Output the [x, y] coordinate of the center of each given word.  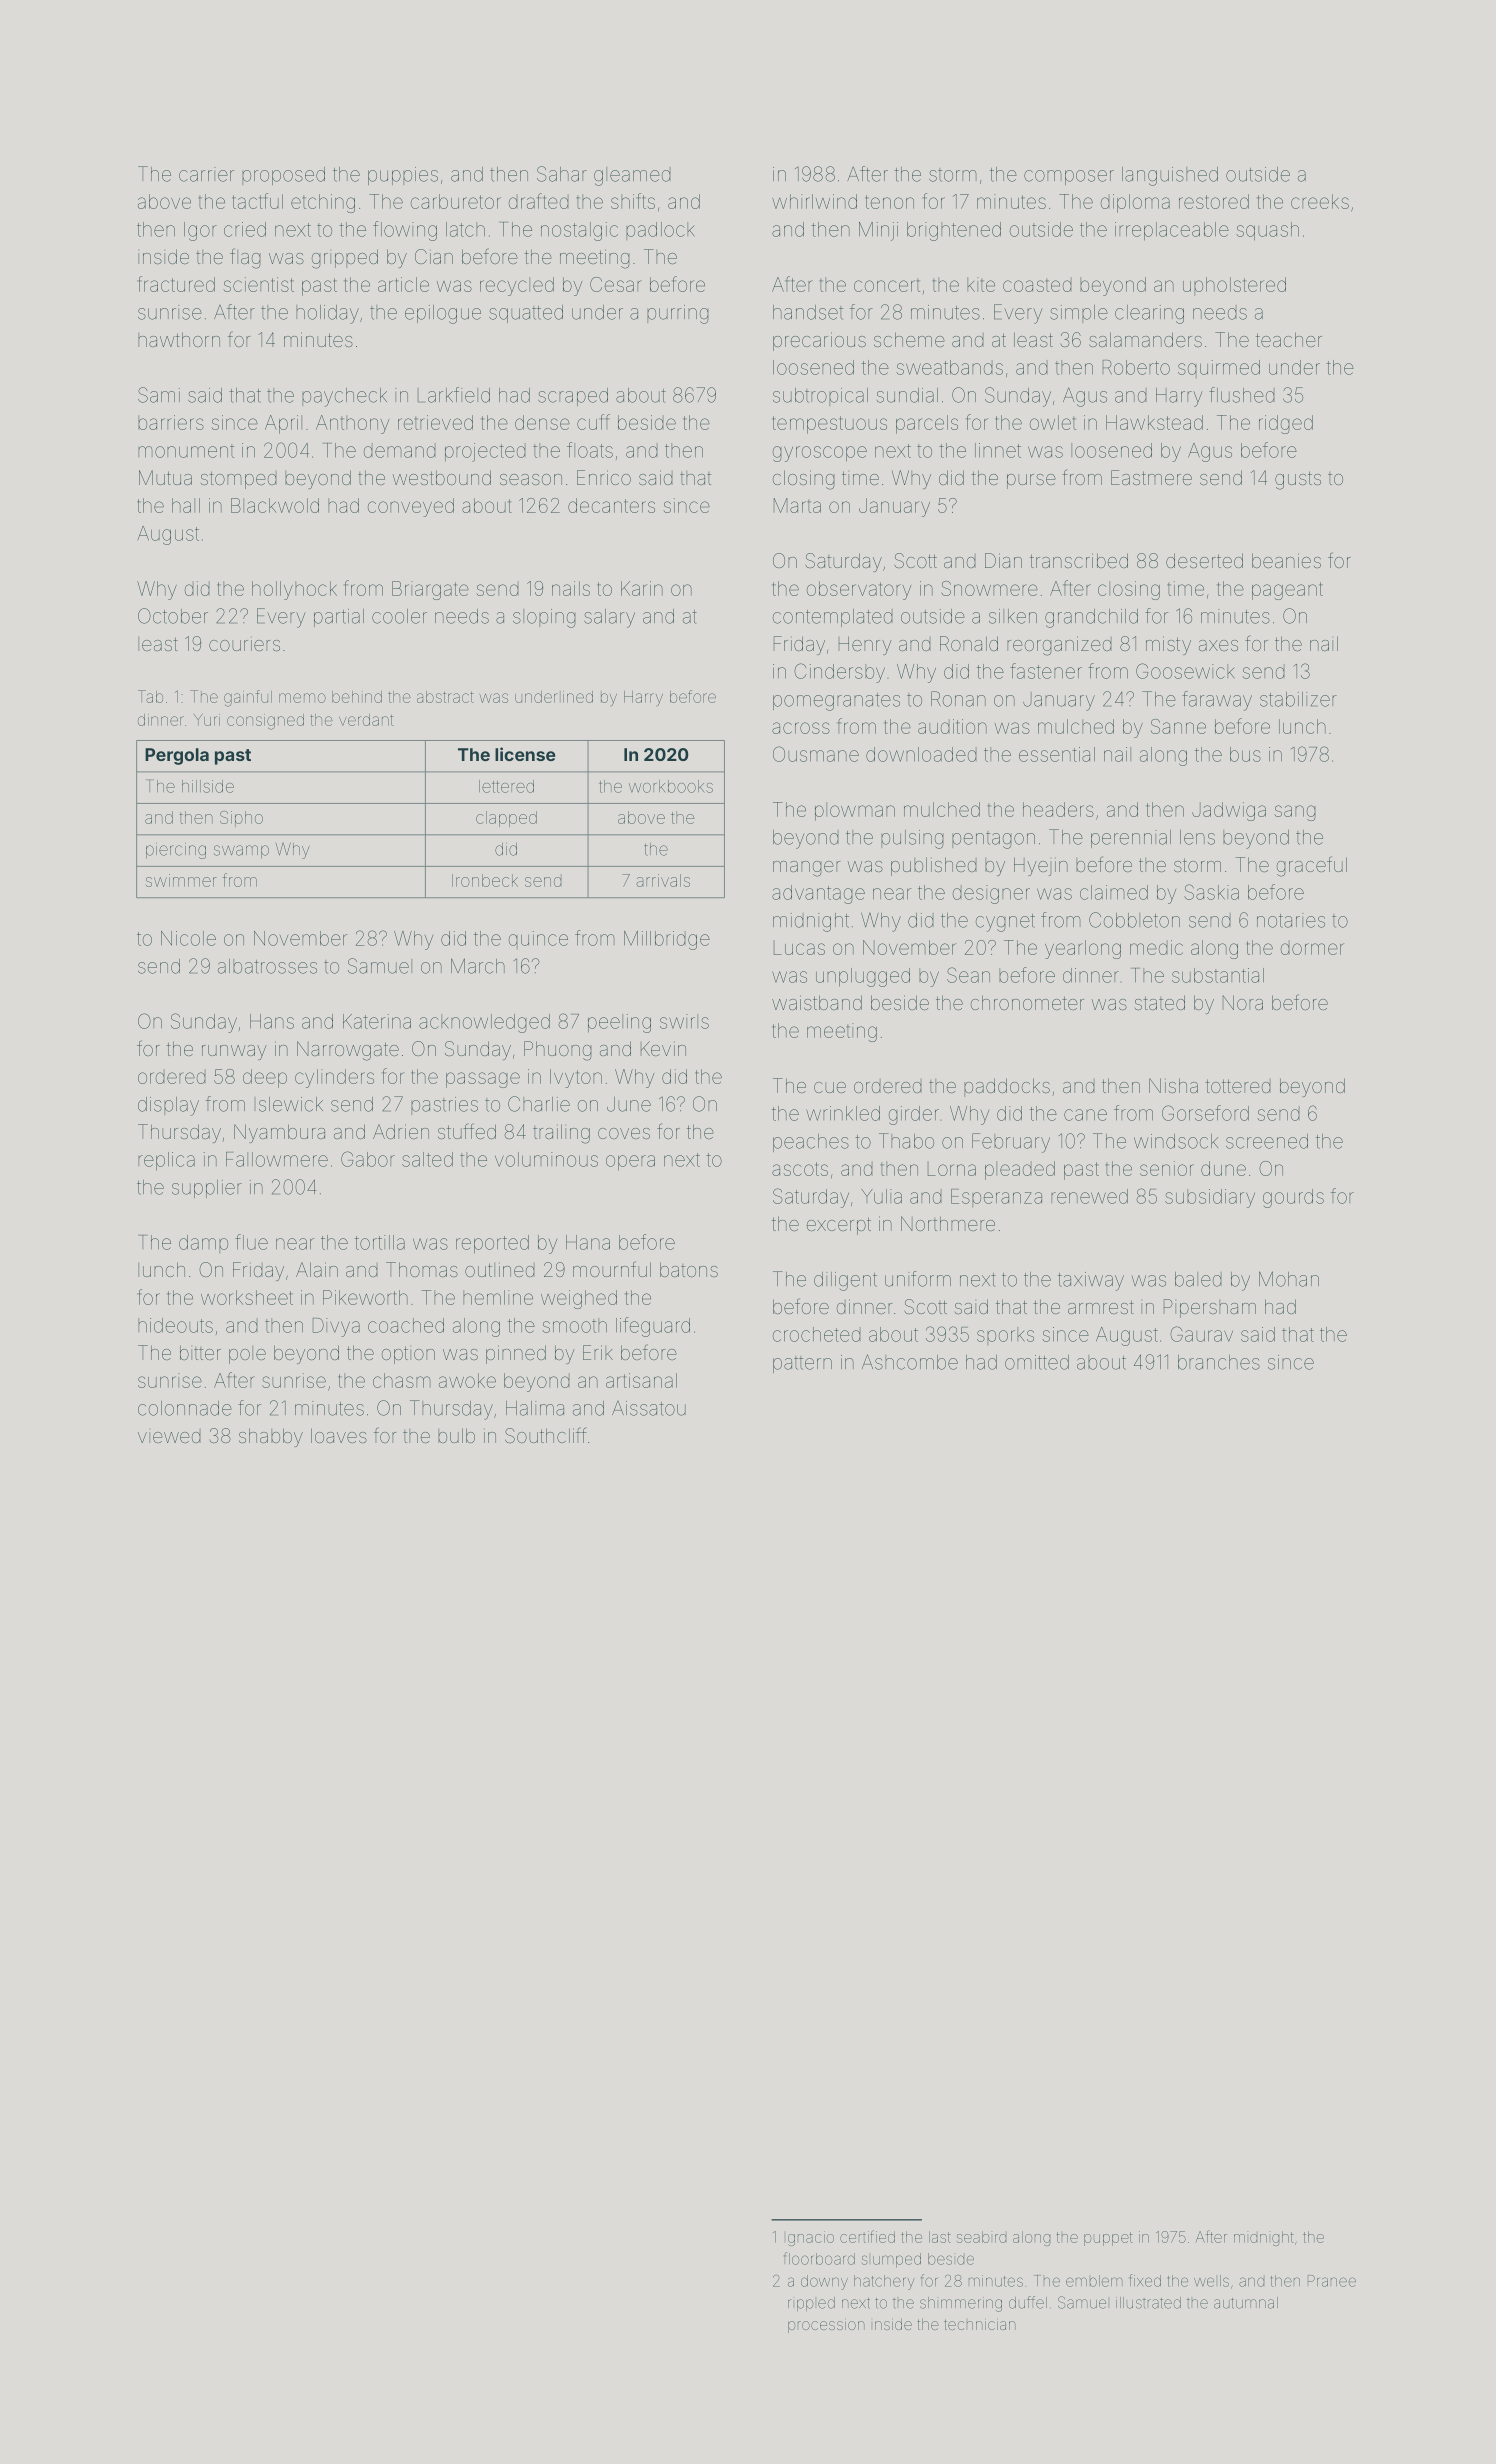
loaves [339, 1435]
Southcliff [546, 1435]
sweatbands [949, 367]
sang [1295, 813]
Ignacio [811, 2238]
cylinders [334, 1078]
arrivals [663, 880]
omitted [1037, 1362]
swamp [241, 852]
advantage [818, 894]
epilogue [443, 314]
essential [1057, 754]
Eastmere [1151, 477]
